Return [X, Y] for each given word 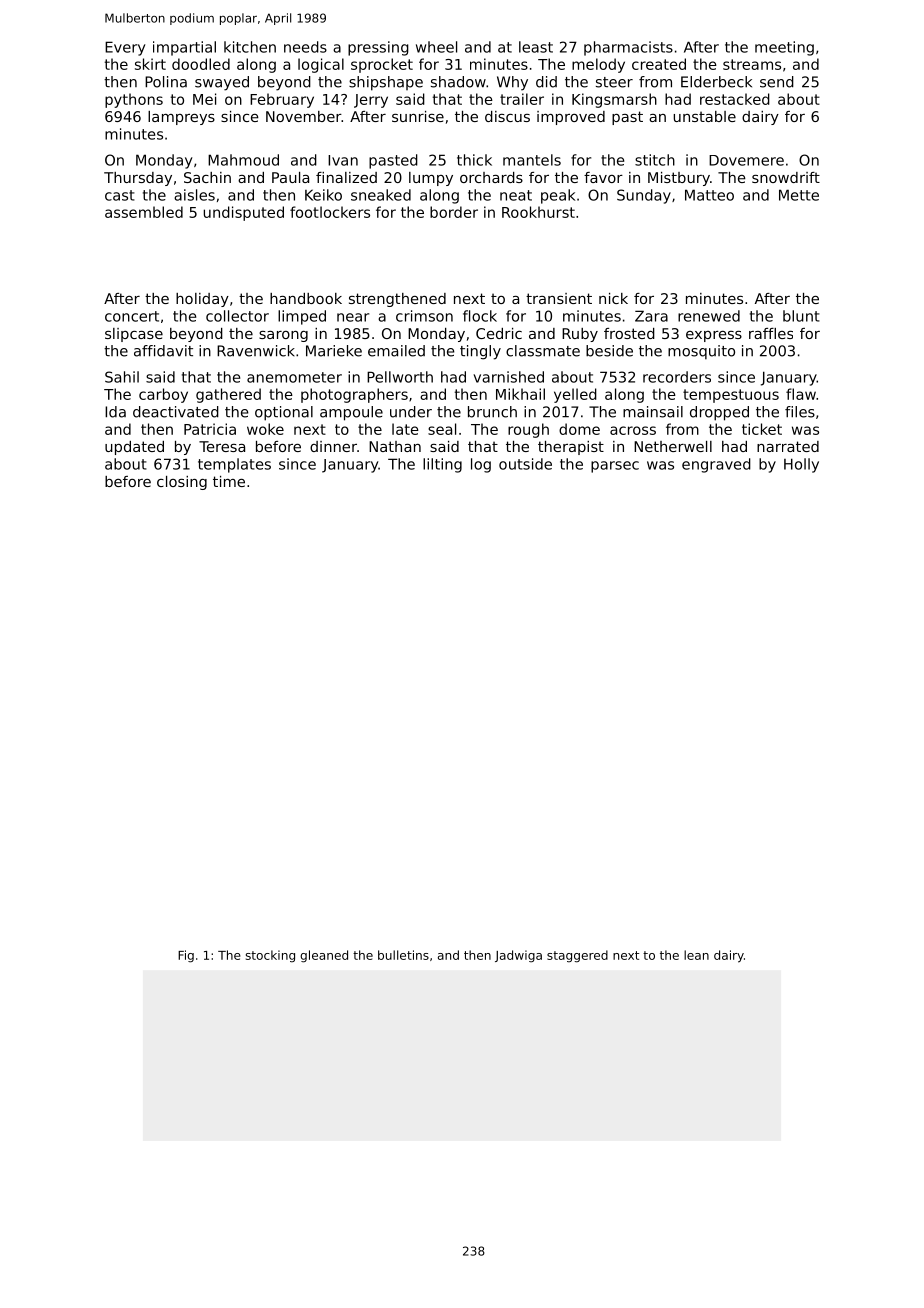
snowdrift [786, 177]
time [229, 481]
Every [125, 48]
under [411, 412]
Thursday [138, 179]
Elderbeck [716, 82]
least [536, 47]
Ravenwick [256, 351]
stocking [270, 956]
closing [182, 483]
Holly [801, 465]
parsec [615, 467]
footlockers [330, 212]
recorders [677, 377]
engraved [716, 465]
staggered [577, 956]
